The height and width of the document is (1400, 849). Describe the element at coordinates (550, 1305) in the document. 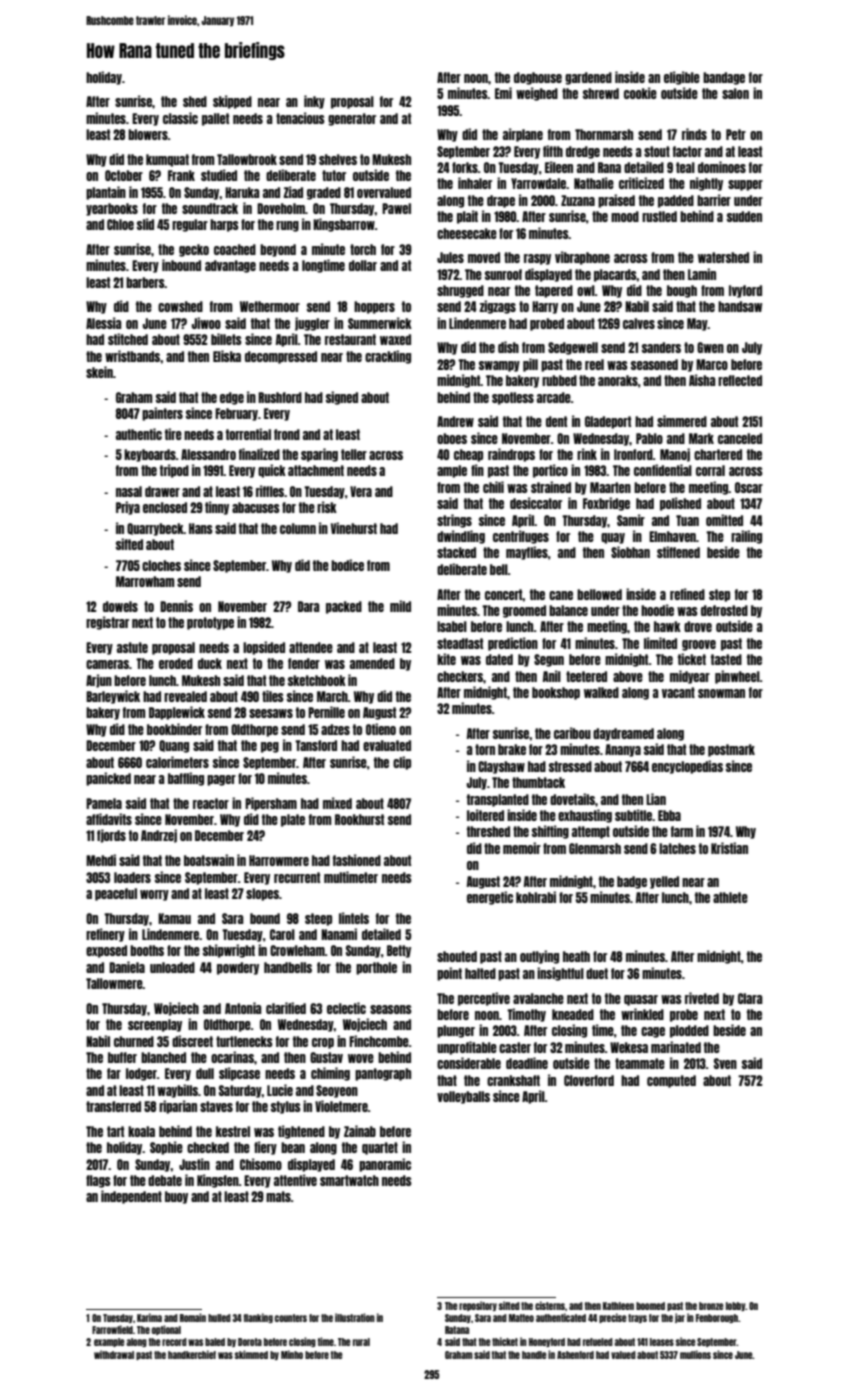

I see `cisterns` at that location.
